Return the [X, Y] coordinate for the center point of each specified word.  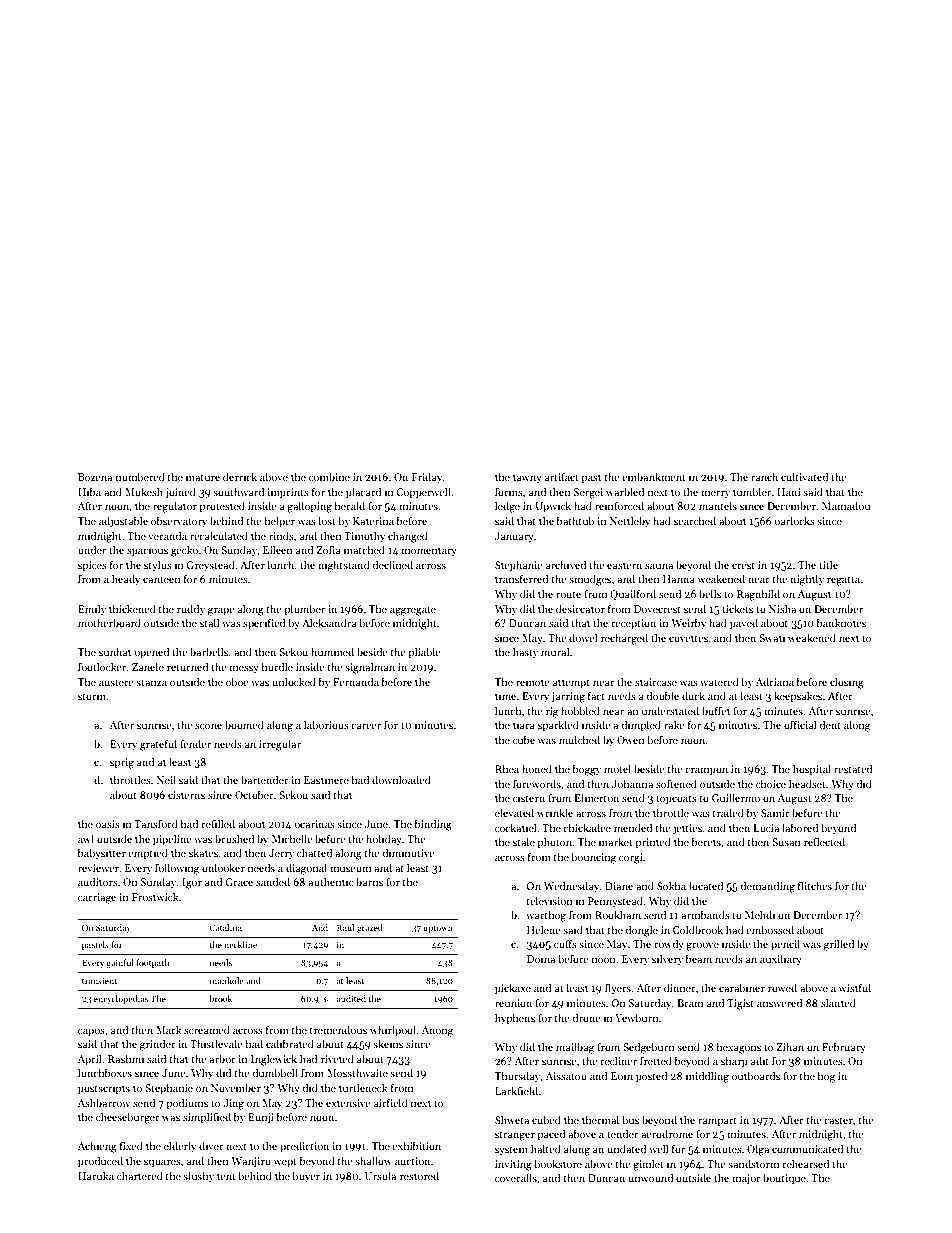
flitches [815, 885]
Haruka [96, 1175]
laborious [326, 724]
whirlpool [393, 1031]
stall [209, 622]
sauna [659, 566]
